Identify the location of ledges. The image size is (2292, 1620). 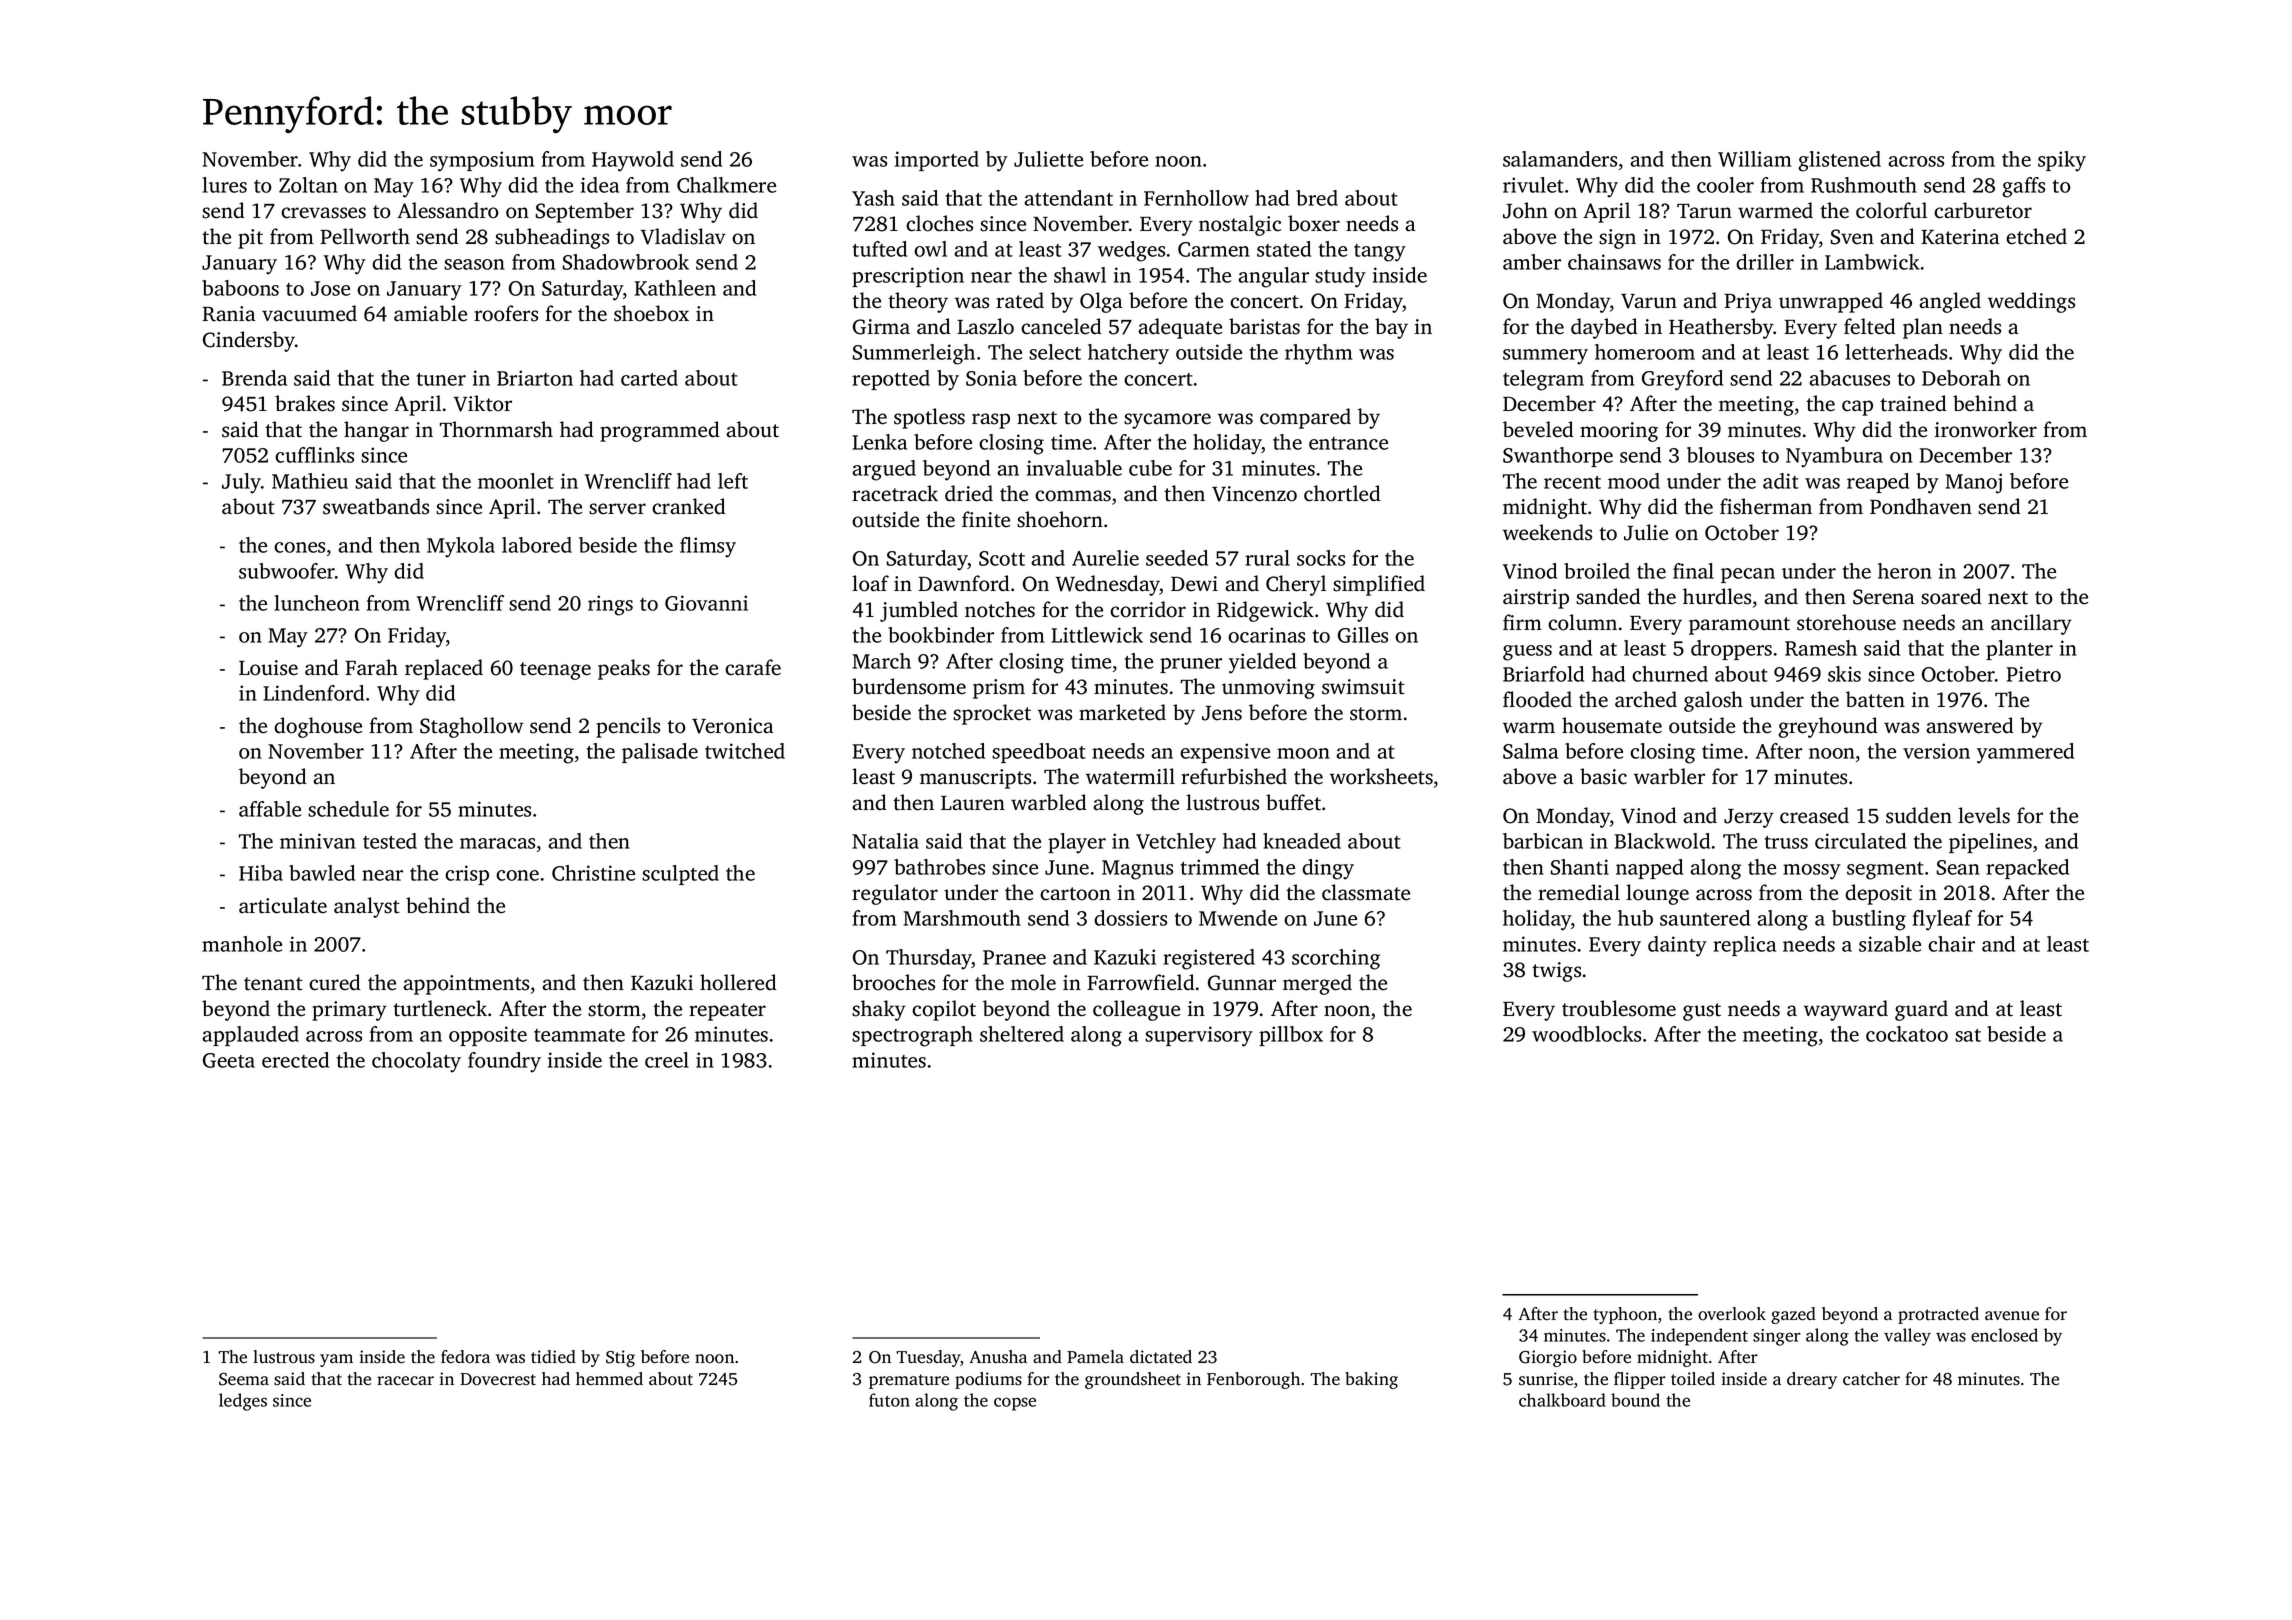
(243, 1402).
